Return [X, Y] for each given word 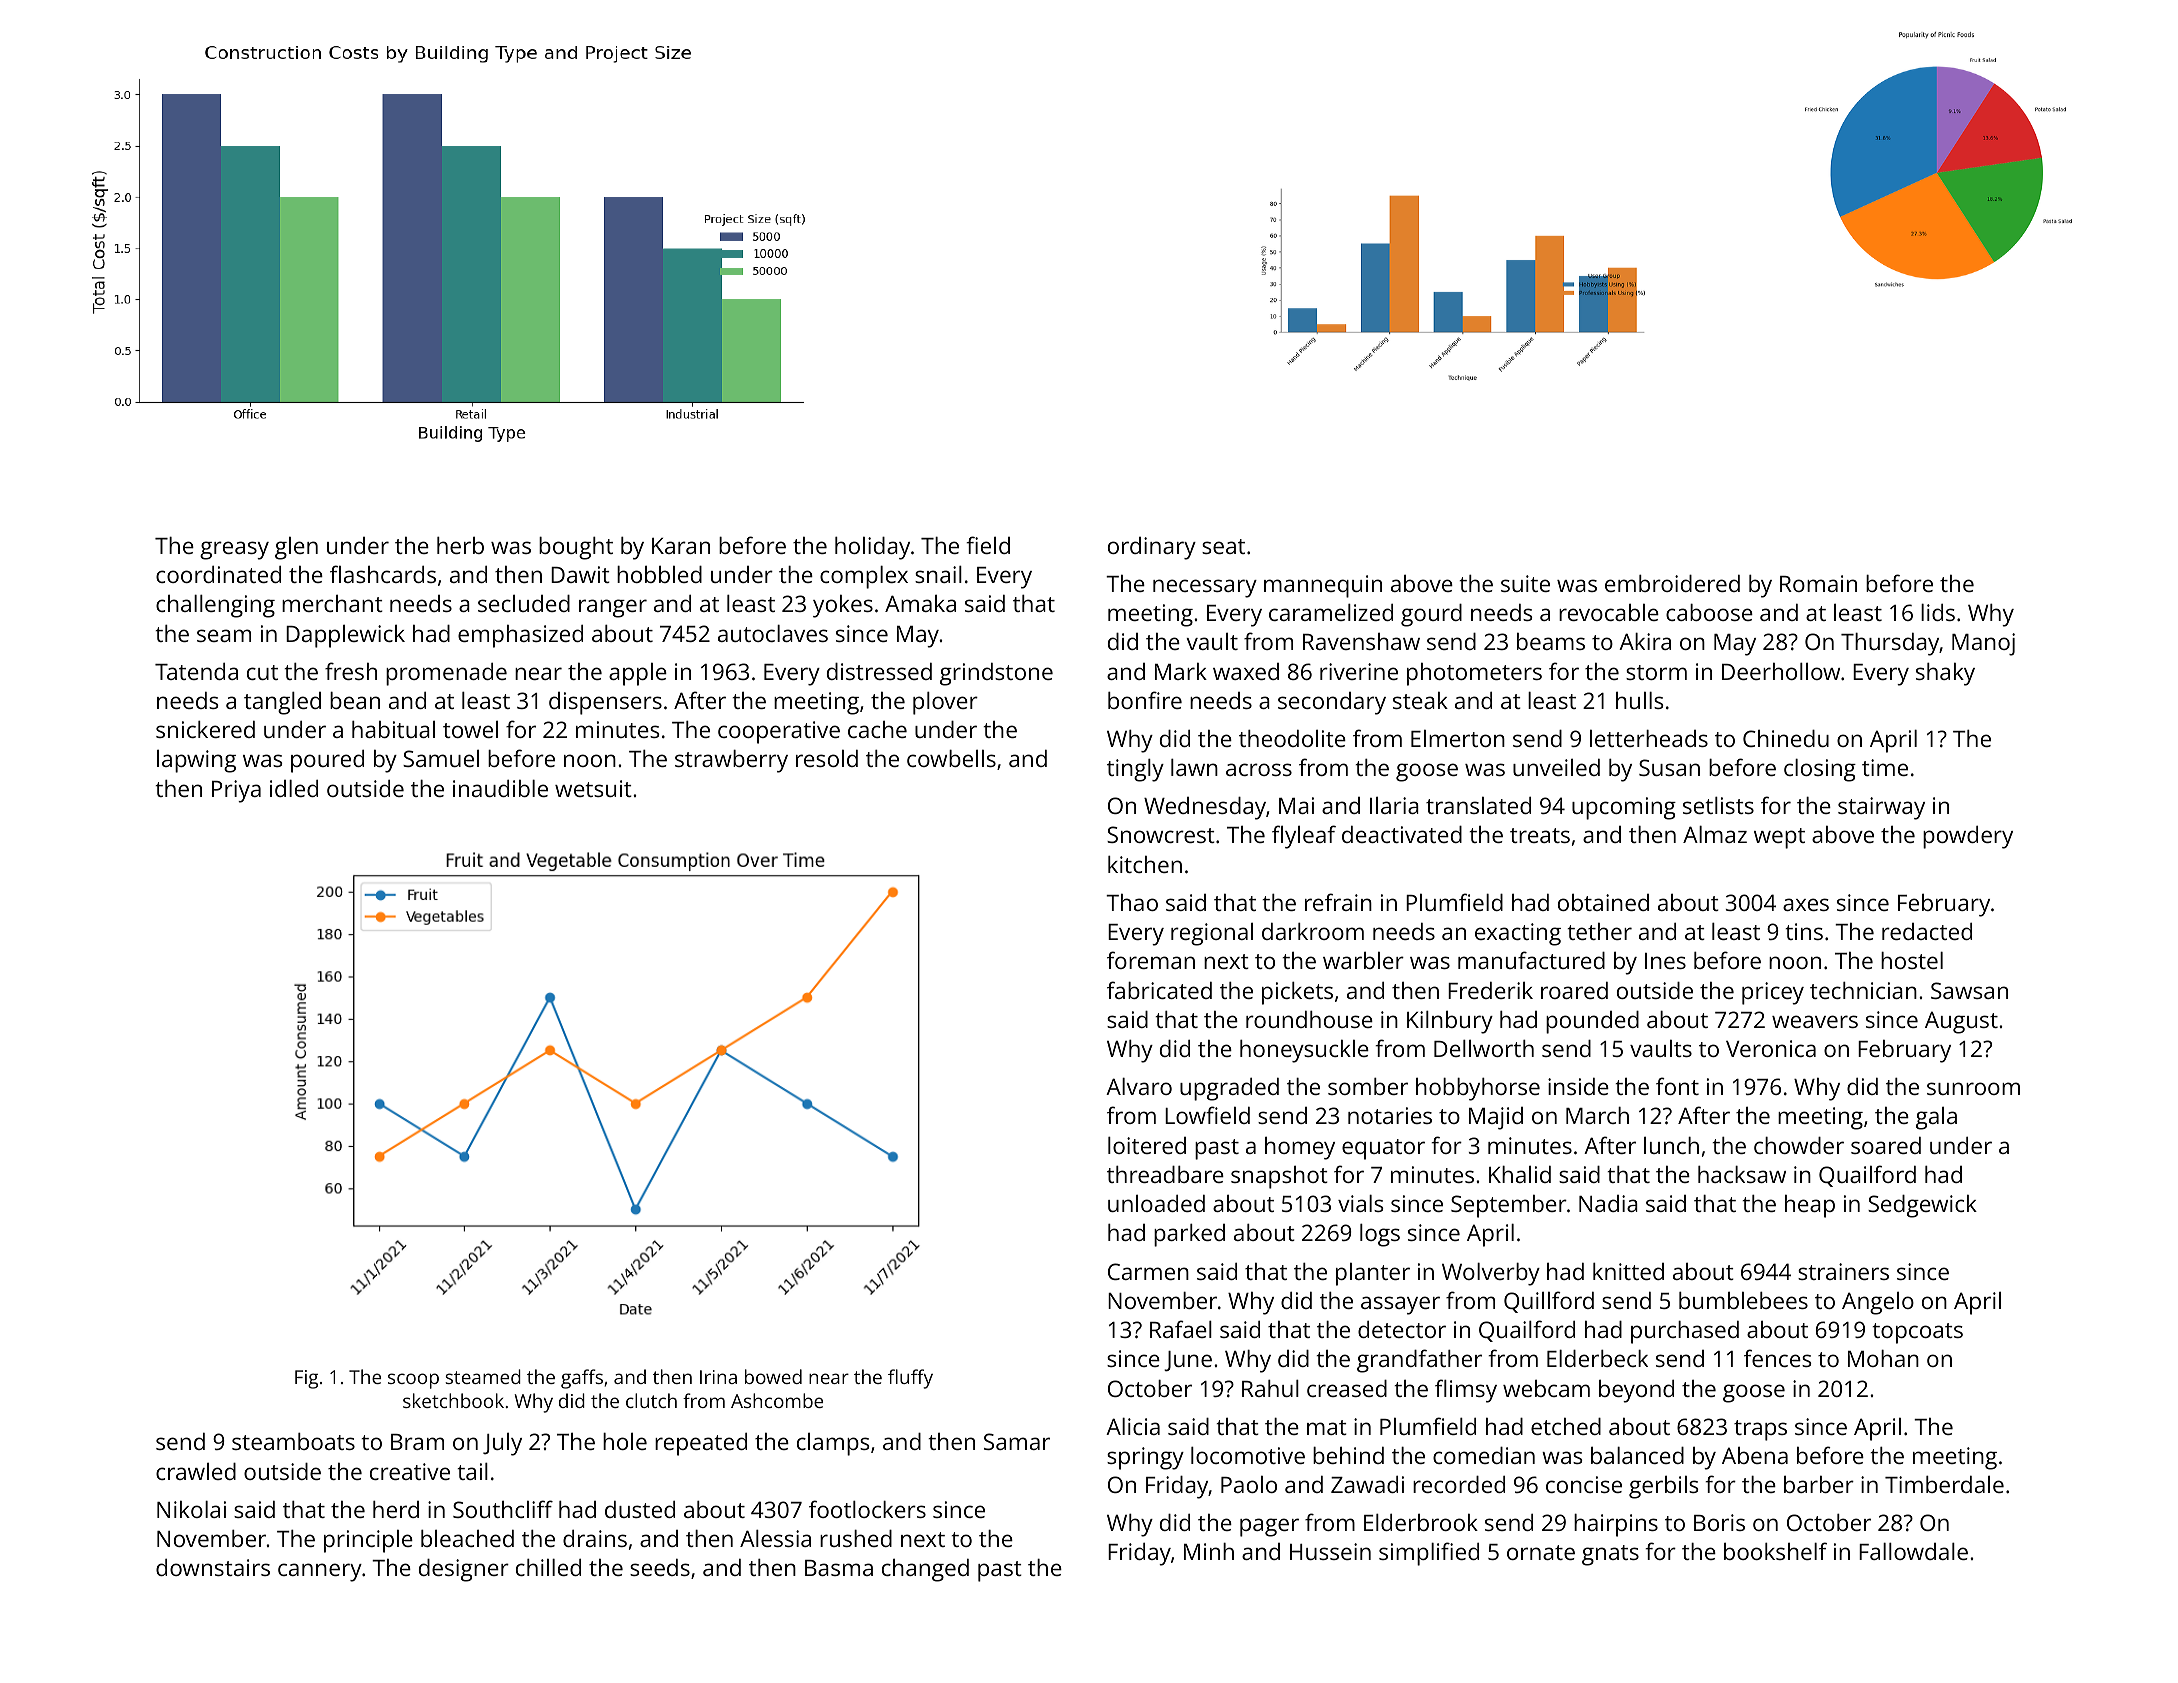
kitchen [1145, 864]
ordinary [1152, 548]
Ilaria [1394, 805]
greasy [234, 550]
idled [294, 788]
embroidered [1672, 583]
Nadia [1608, 1203]
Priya [236, 791]
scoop [413, 1381]
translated [1478, 805]
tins [1804, 931]
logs [1380, 1235]
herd [396, 1509]
